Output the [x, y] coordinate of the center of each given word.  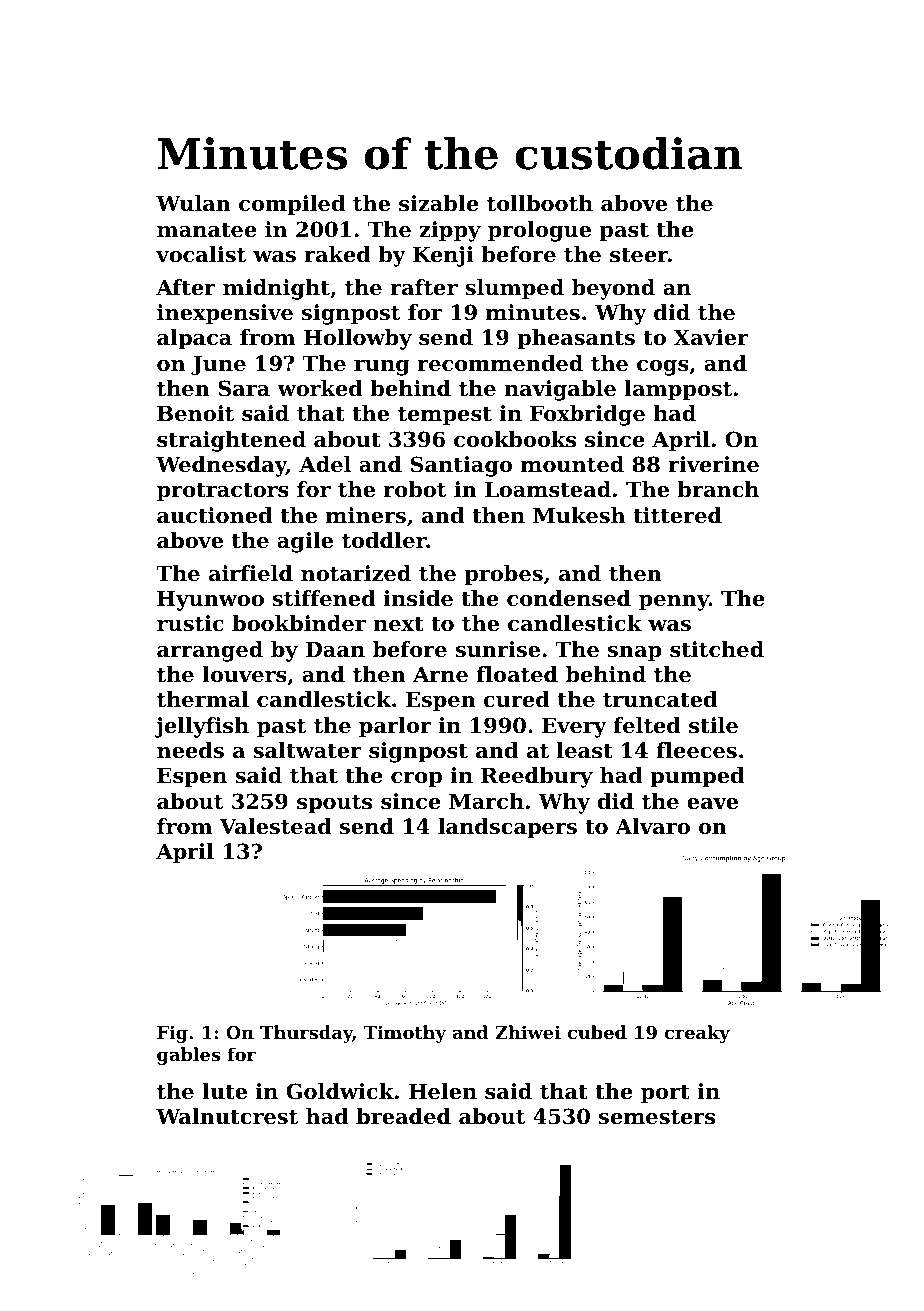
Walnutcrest [227, 1116]
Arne [440, 674]
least [585, 750]
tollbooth [540, 203]
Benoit [195, 413]
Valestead [275, 826]
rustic [190, 623]
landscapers [507, 828]
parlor [395, 727]
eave [712, 804]
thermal [203, 699]
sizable [439, 203]
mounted [572, 464]
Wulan [193, 203]
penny [674, 603]
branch [718, 489]
